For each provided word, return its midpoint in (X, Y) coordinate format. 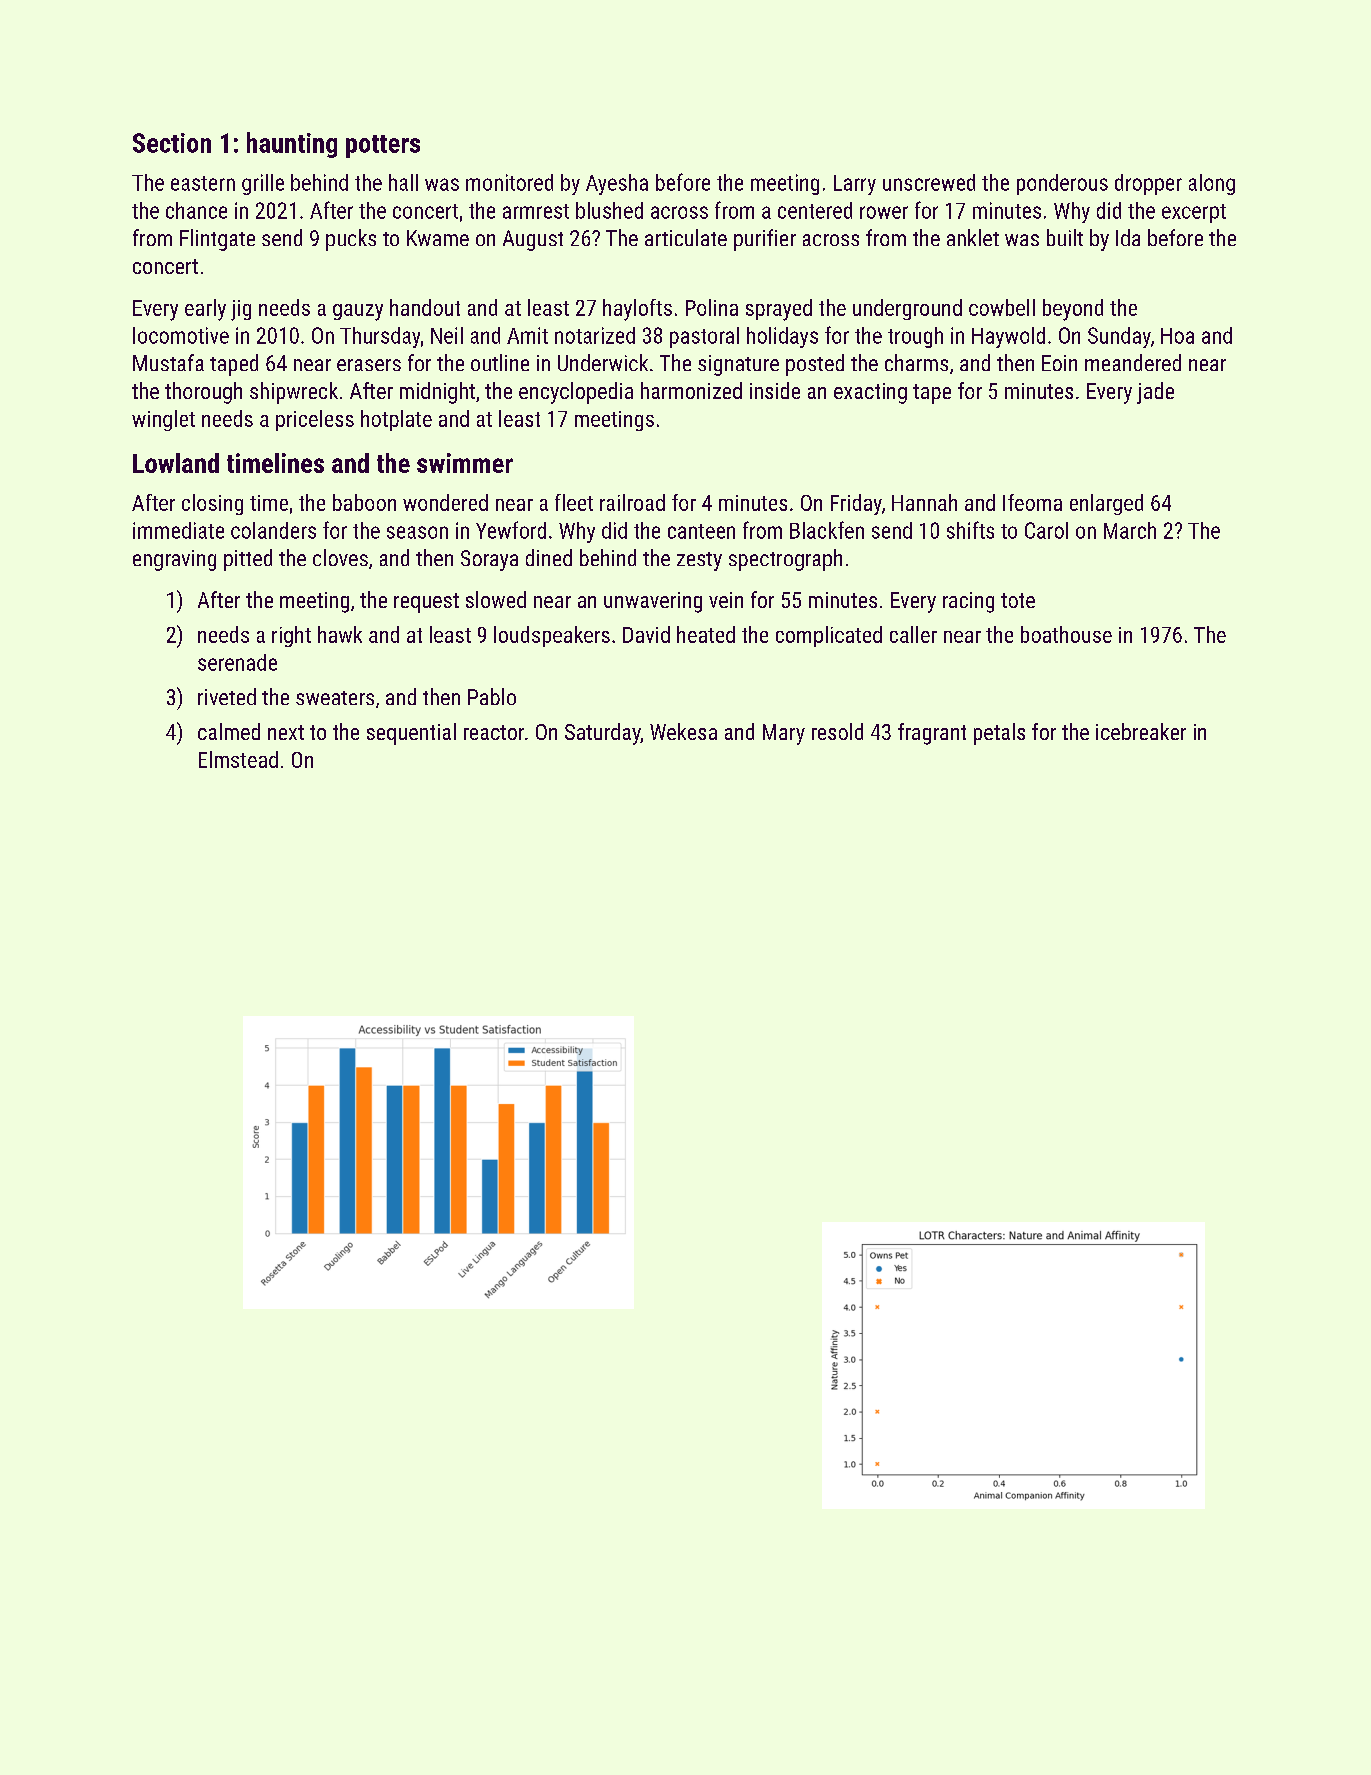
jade (1155, 393)
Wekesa (683, 731)
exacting (870, 393)
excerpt (1194, 213)
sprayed (779, 310)
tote (1018, 600)
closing (212, 504)
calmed (229, 731)
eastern (203, 183)
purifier (765, 240)
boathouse (1066, 634)
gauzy (358, 312)
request (426, 603)
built (1065, 237)
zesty (699, 561)
